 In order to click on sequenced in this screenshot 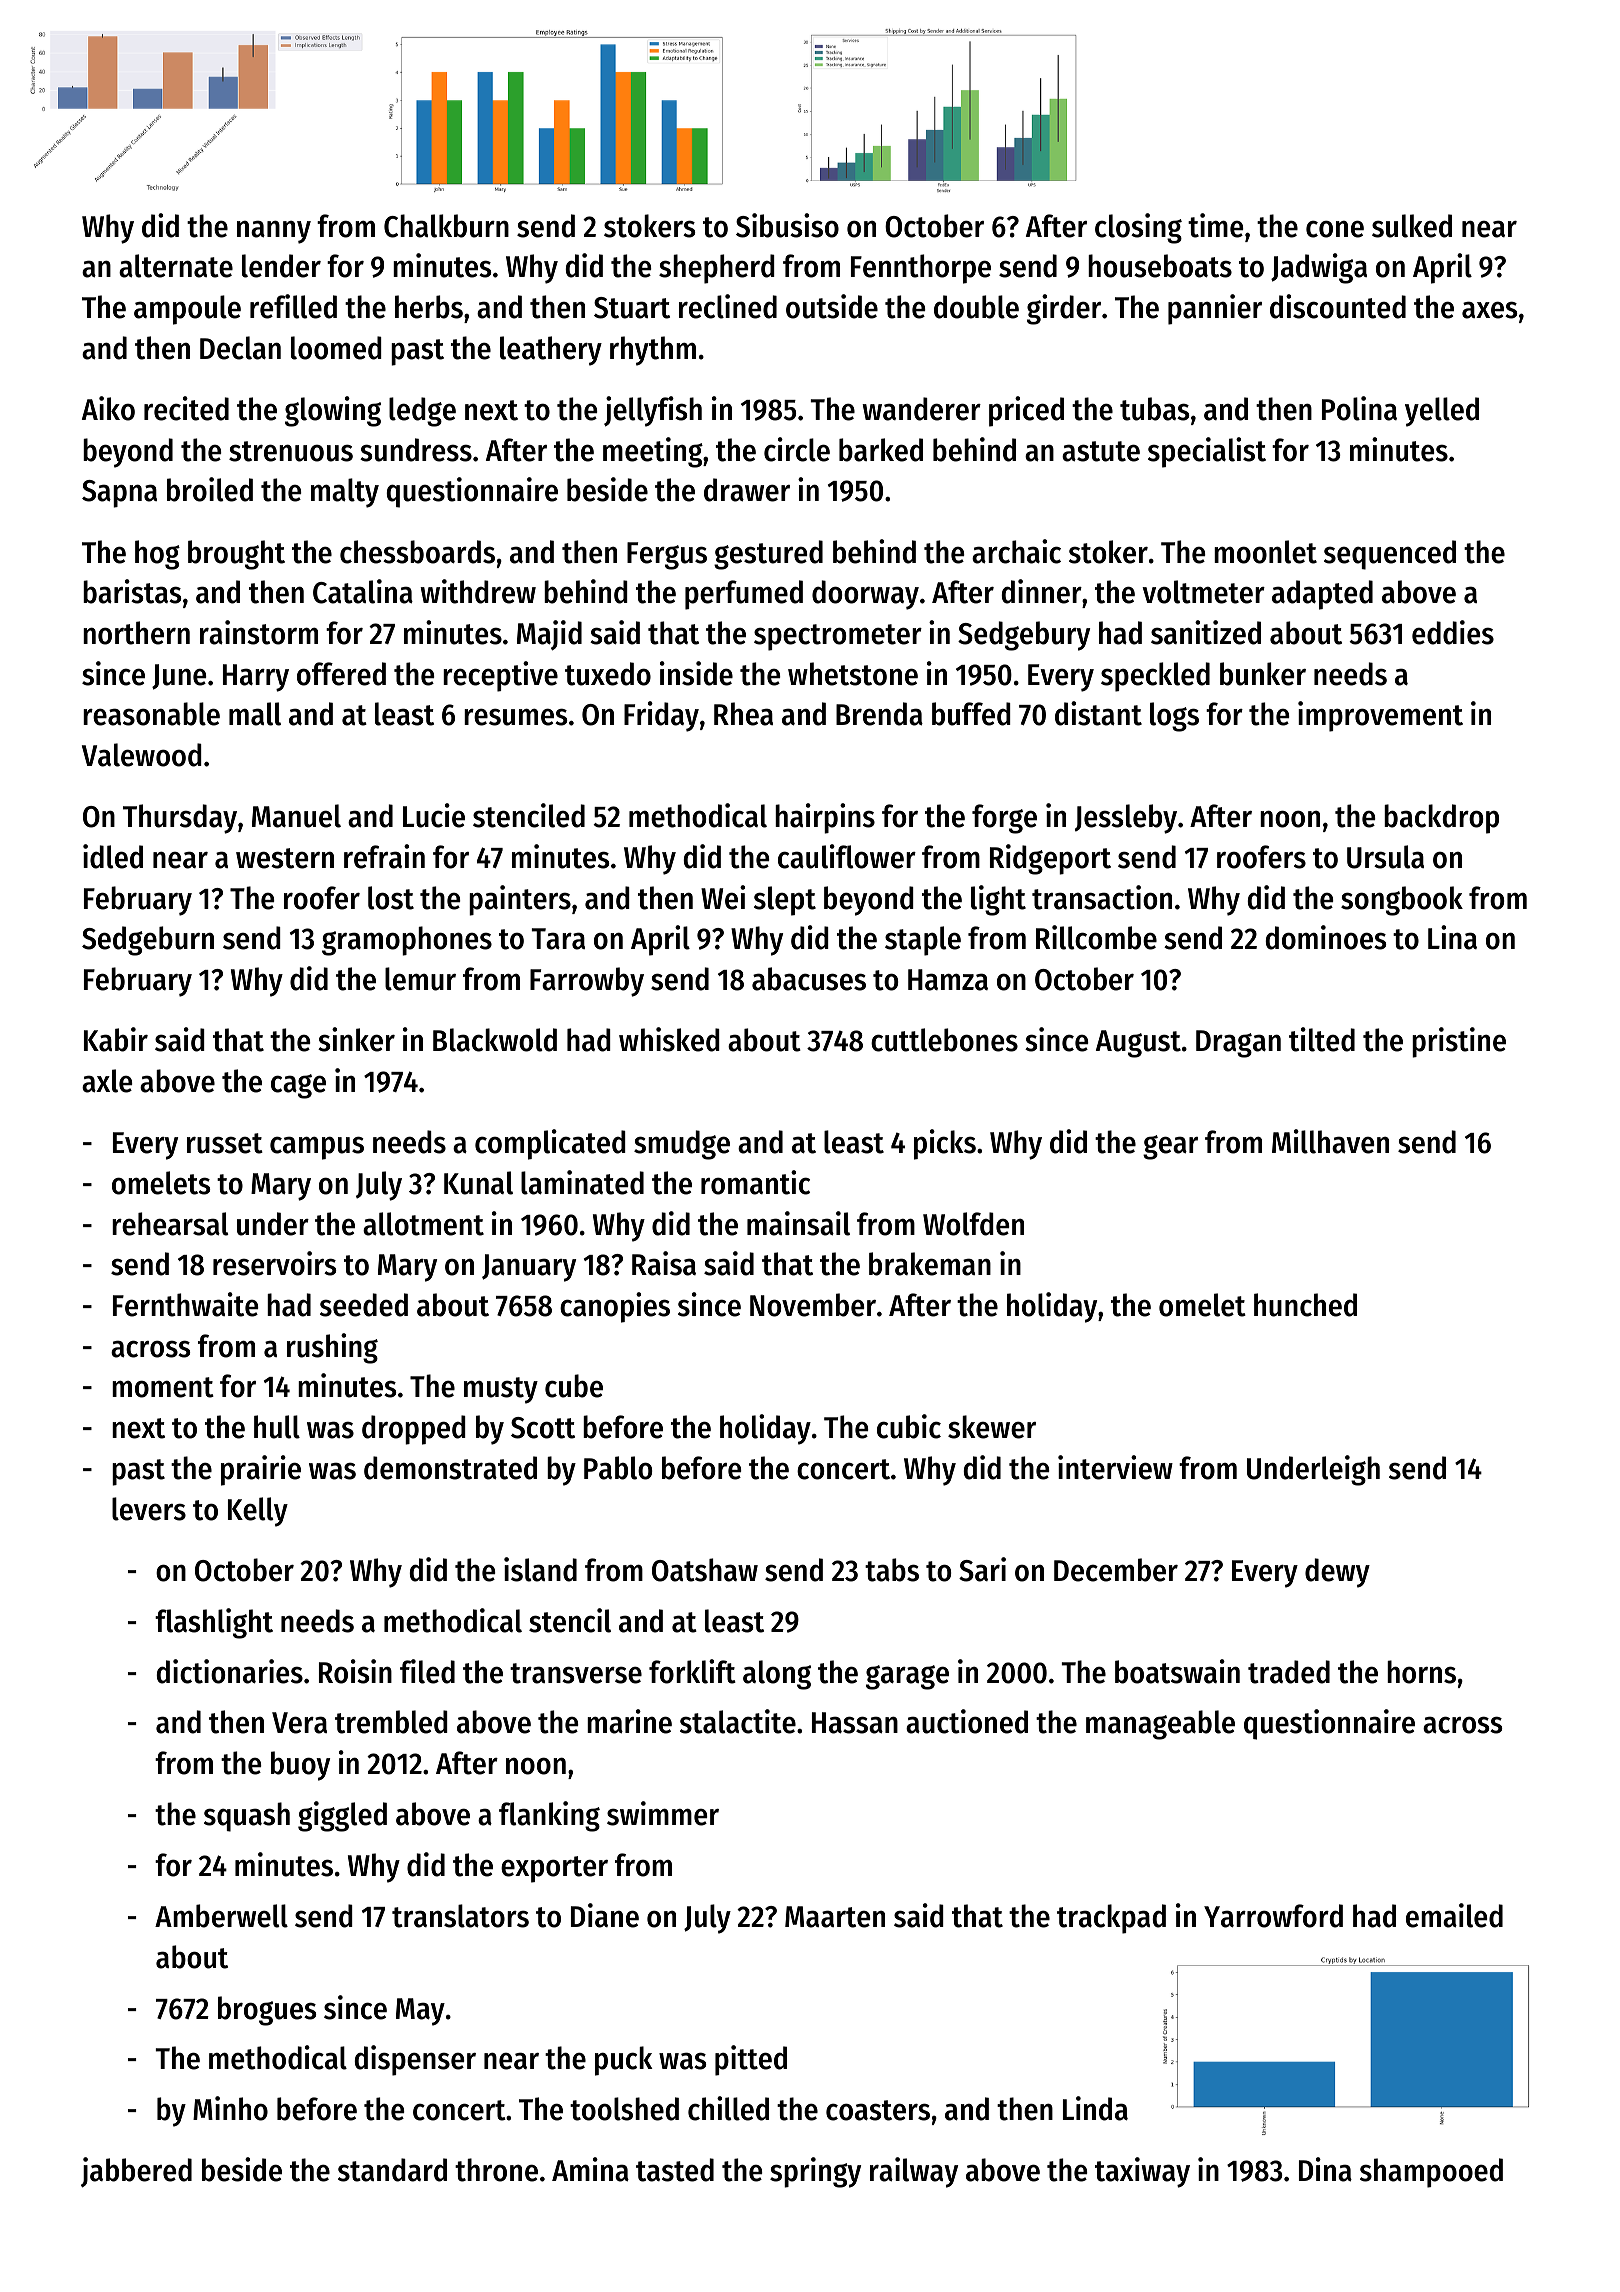, I will do `click(1390, 555)`.
